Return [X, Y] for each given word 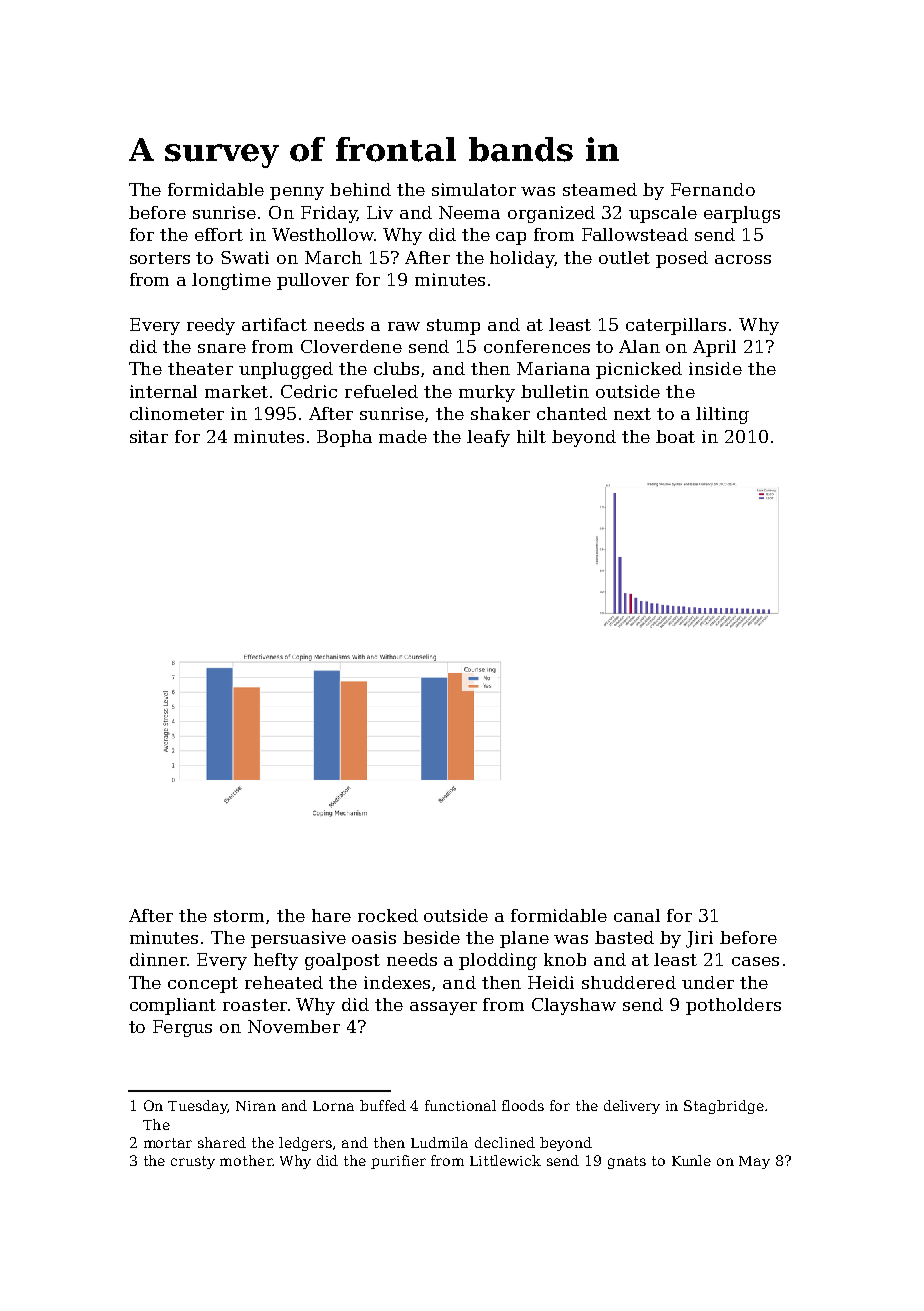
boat [675, 436]
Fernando [713, 189]
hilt [531, 436]
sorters [160, 258]
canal [637, 915]
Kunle [691, 1160]
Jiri [699, 939]
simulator [474, 189]
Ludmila [439, 1142]
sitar [149, 436]
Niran [256, 1106]
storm [239, 916]
